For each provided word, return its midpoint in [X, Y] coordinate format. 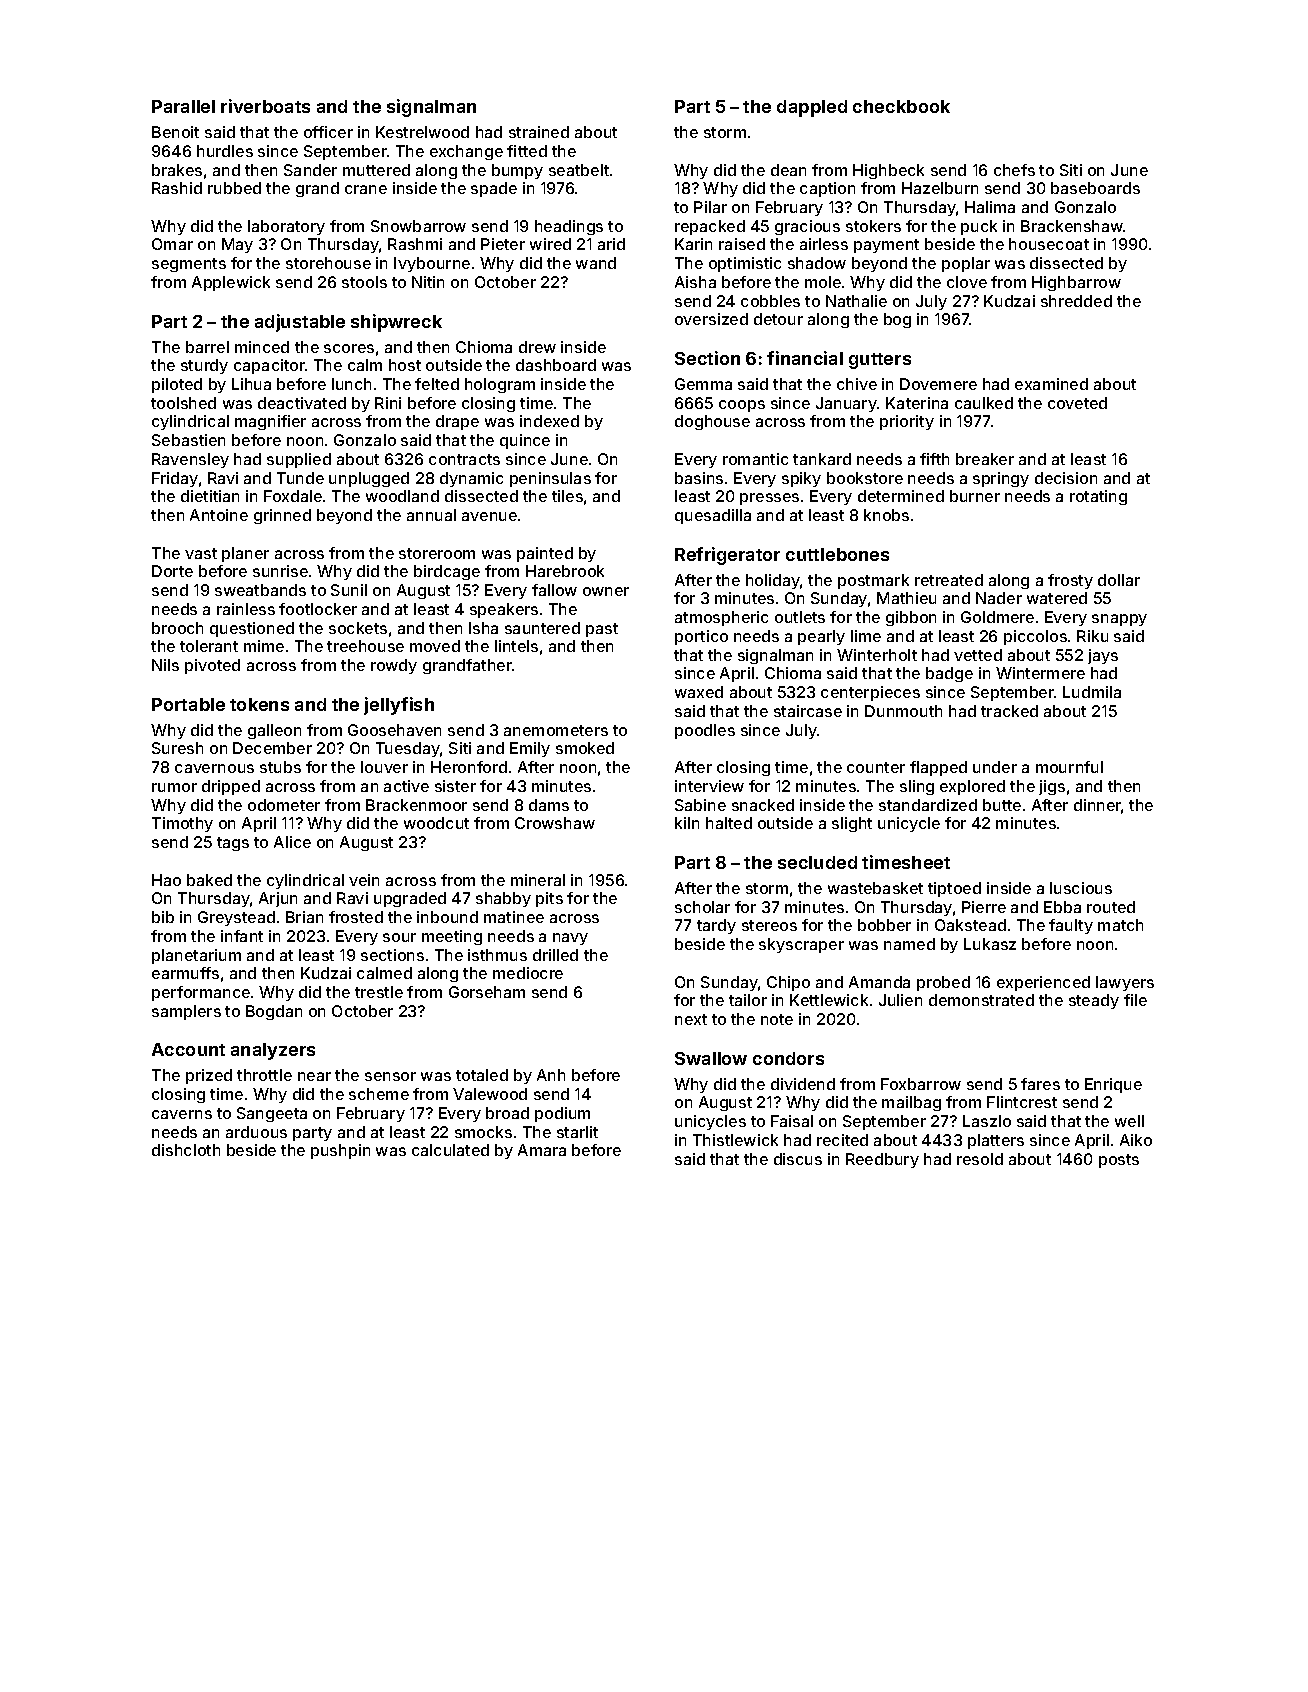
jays [1103, 656]
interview [709, 786]
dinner [1098, 806]
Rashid [177, 188]
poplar [966, 264]
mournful [1069, 767]
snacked [763, 805]
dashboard [556, 365]
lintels [516, 646]
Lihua [251, 384]
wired [550, 244]
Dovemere [938, 384]
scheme [379, 1094]
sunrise [280, 571]
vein [364, 880]
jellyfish [399, 706]
